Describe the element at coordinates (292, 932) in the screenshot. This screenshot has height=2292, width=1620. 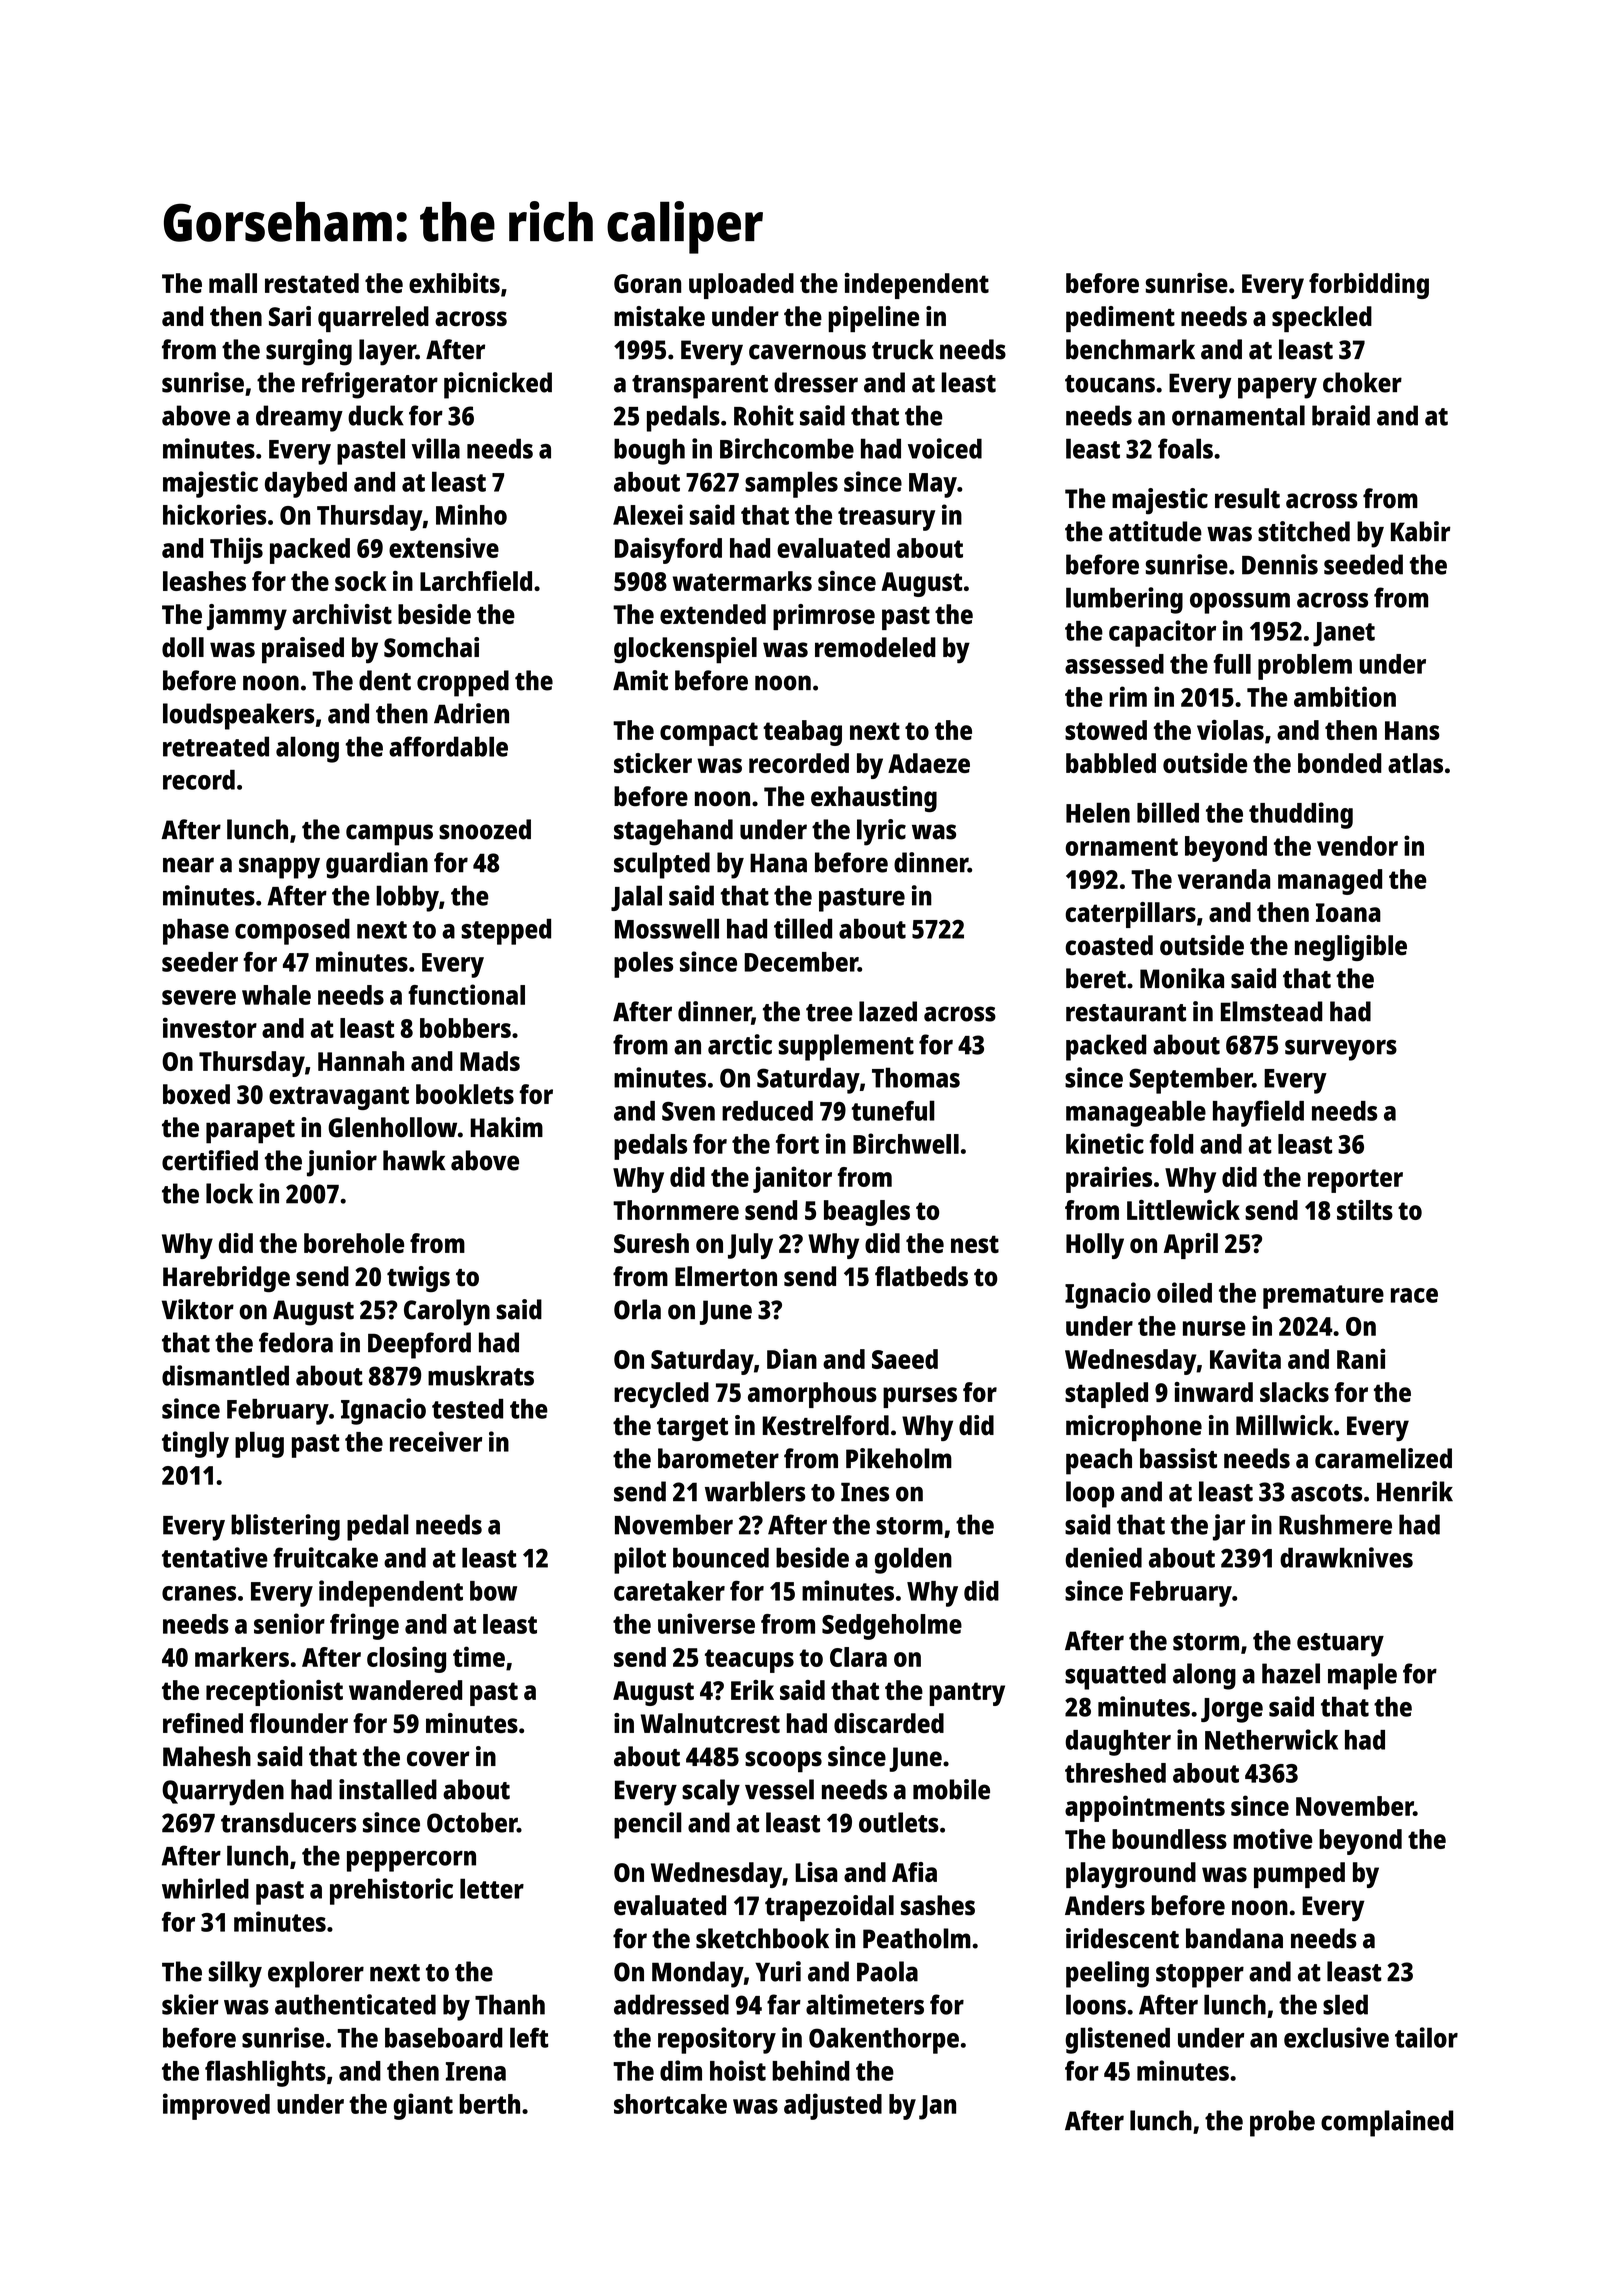
I see `composed` at that location.
